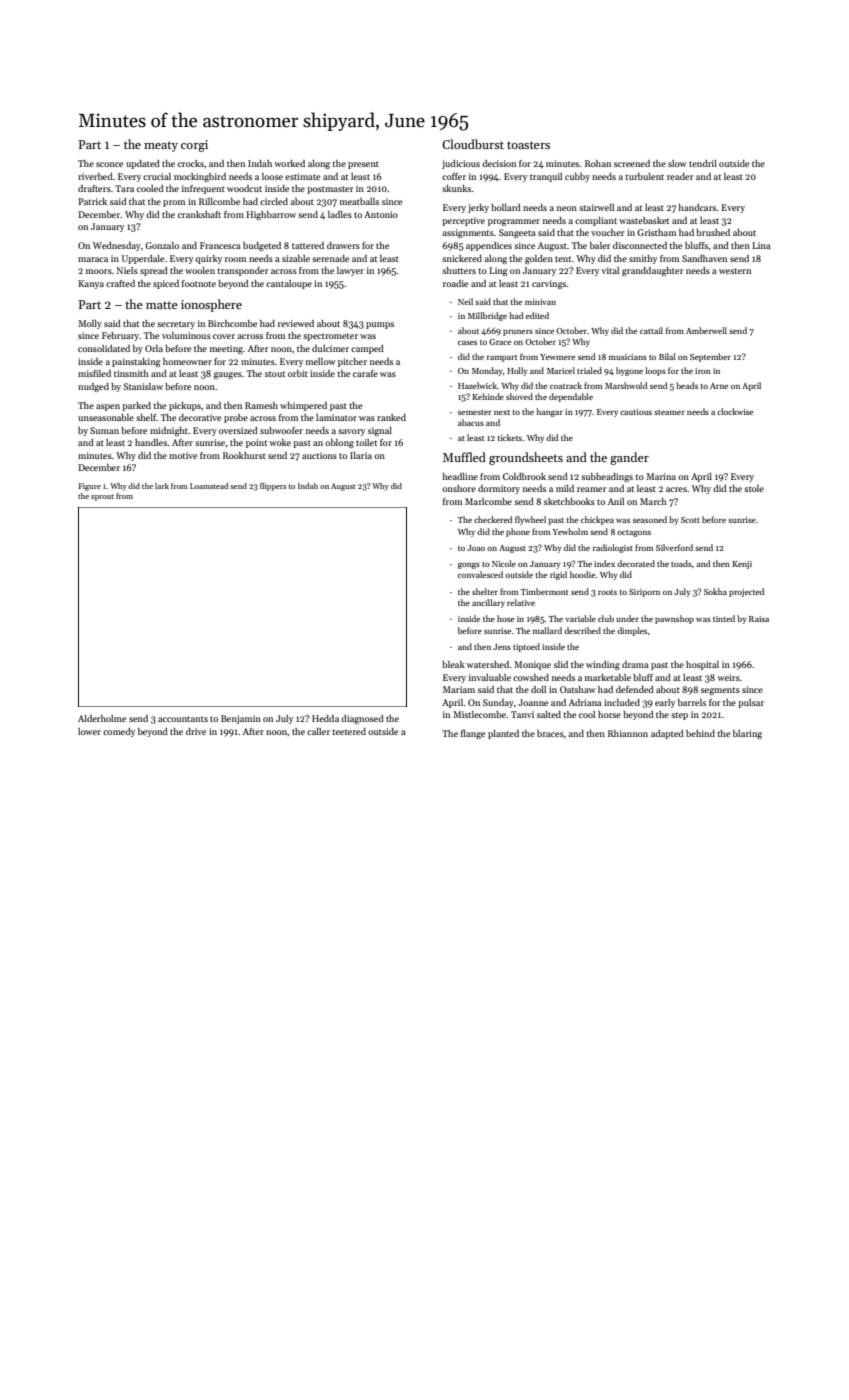  What do you see at coordinates (720, 691) in the image?
I see `segments` at bounding box center [720, 691].
